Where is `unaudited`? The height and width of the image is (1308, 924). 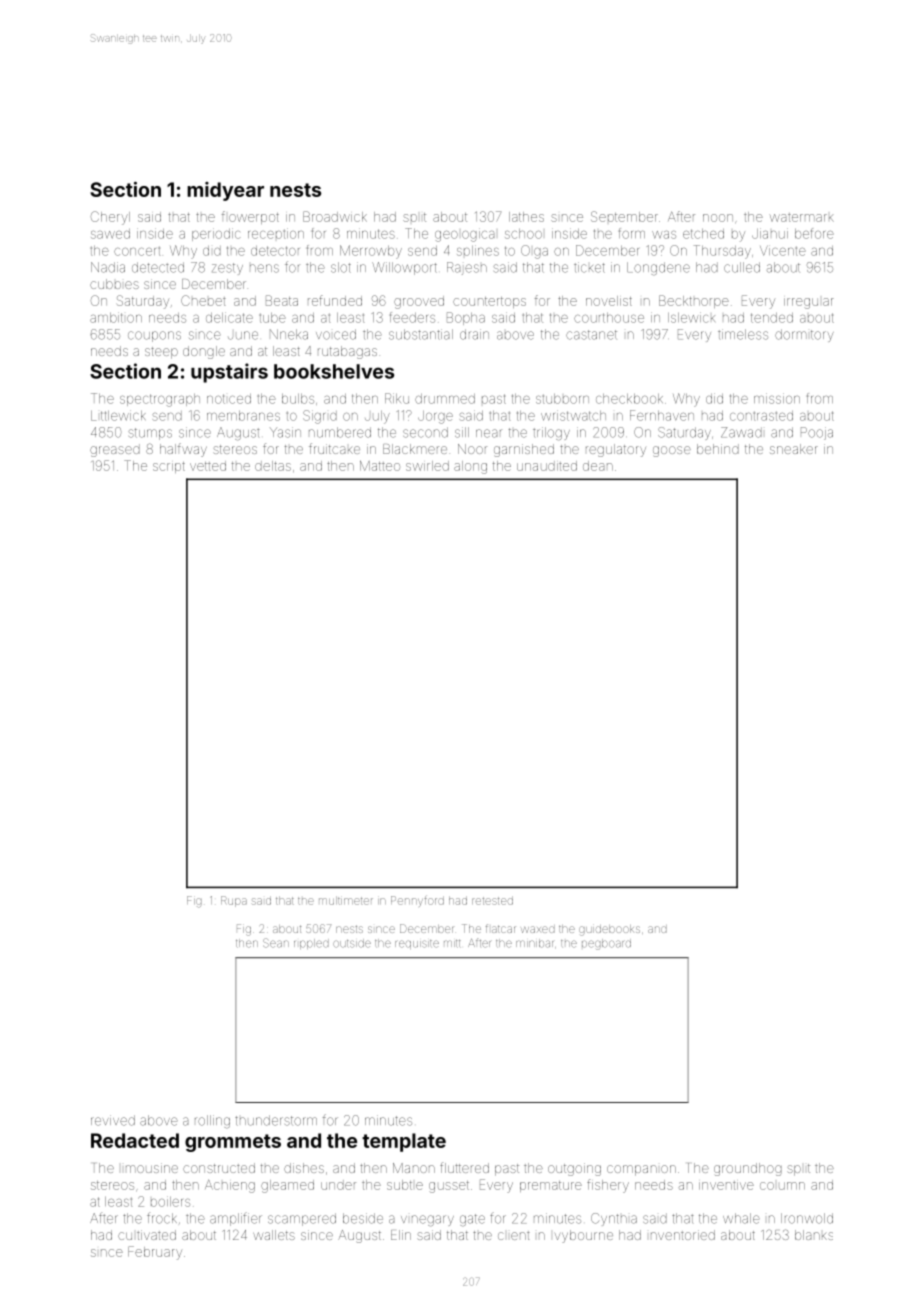 unaudited is located at coordinates (547, 466).
